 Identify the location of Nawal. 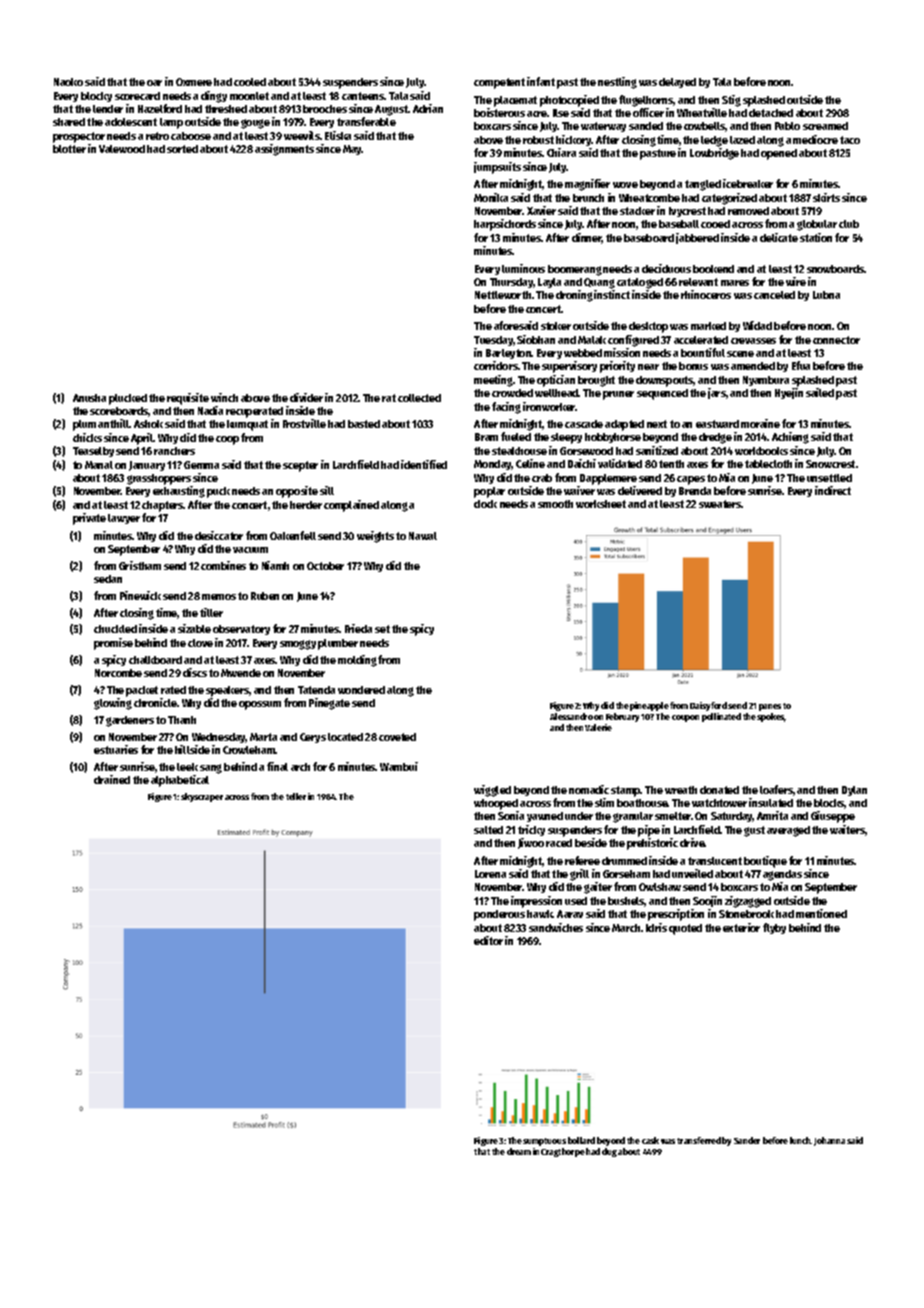
(423, 536).
